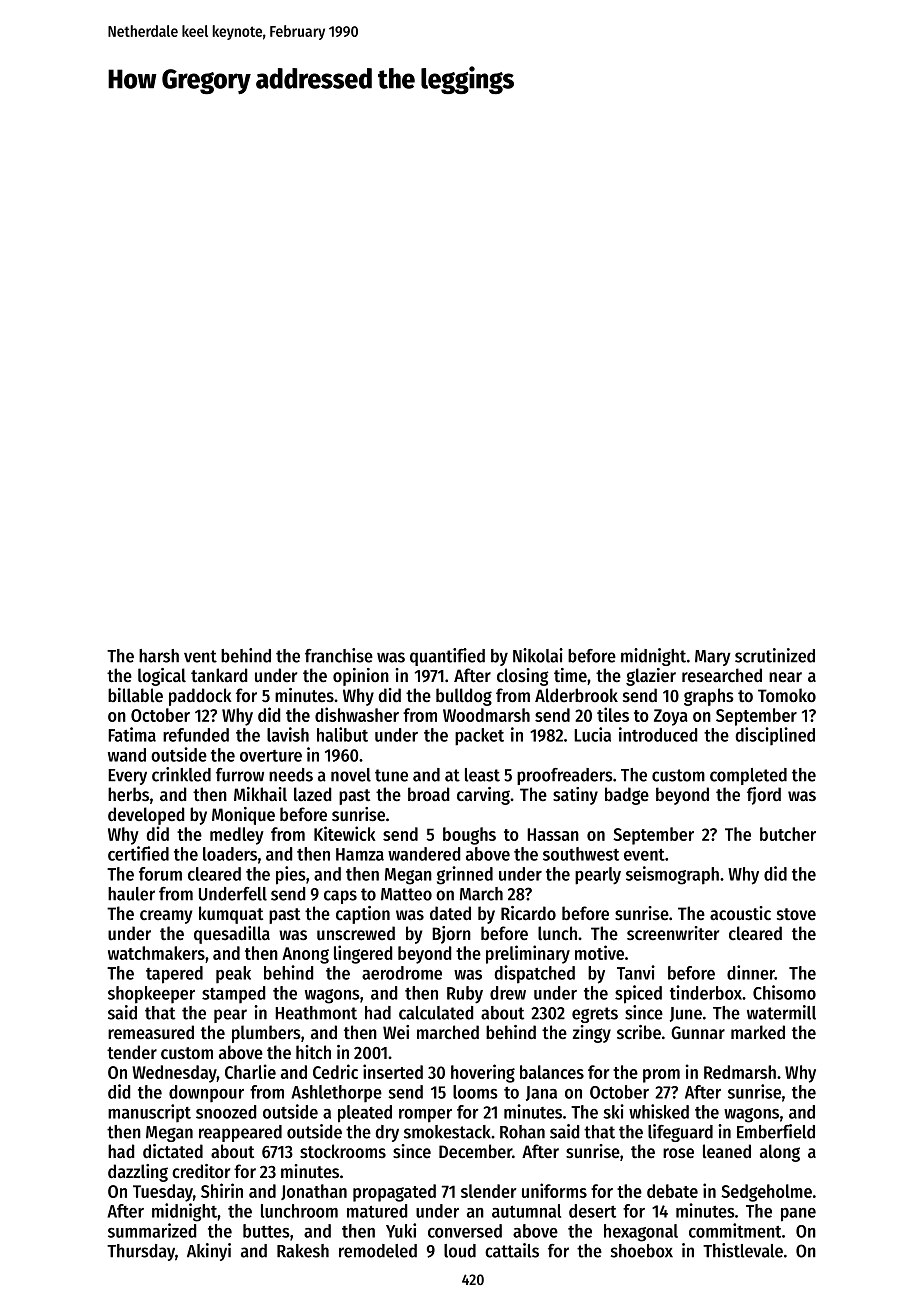 The image size is (924, 1308). Describe the element at coordinates (464, 697) in the screenshot. I see `bulldog` at that location.
